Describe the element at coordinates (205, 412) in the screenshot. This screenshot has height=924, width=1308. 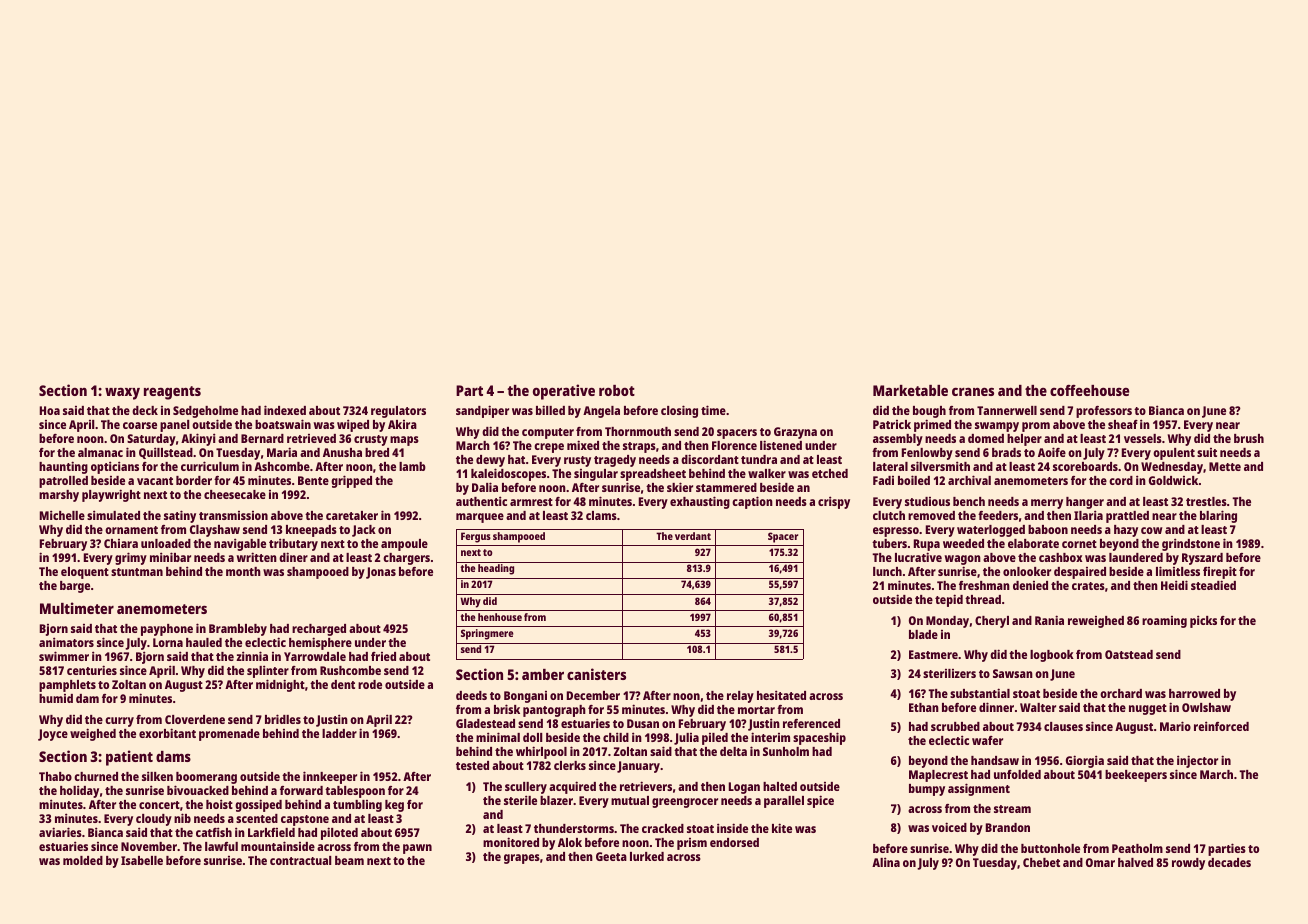
I see `Sedgeholme` at that location.
